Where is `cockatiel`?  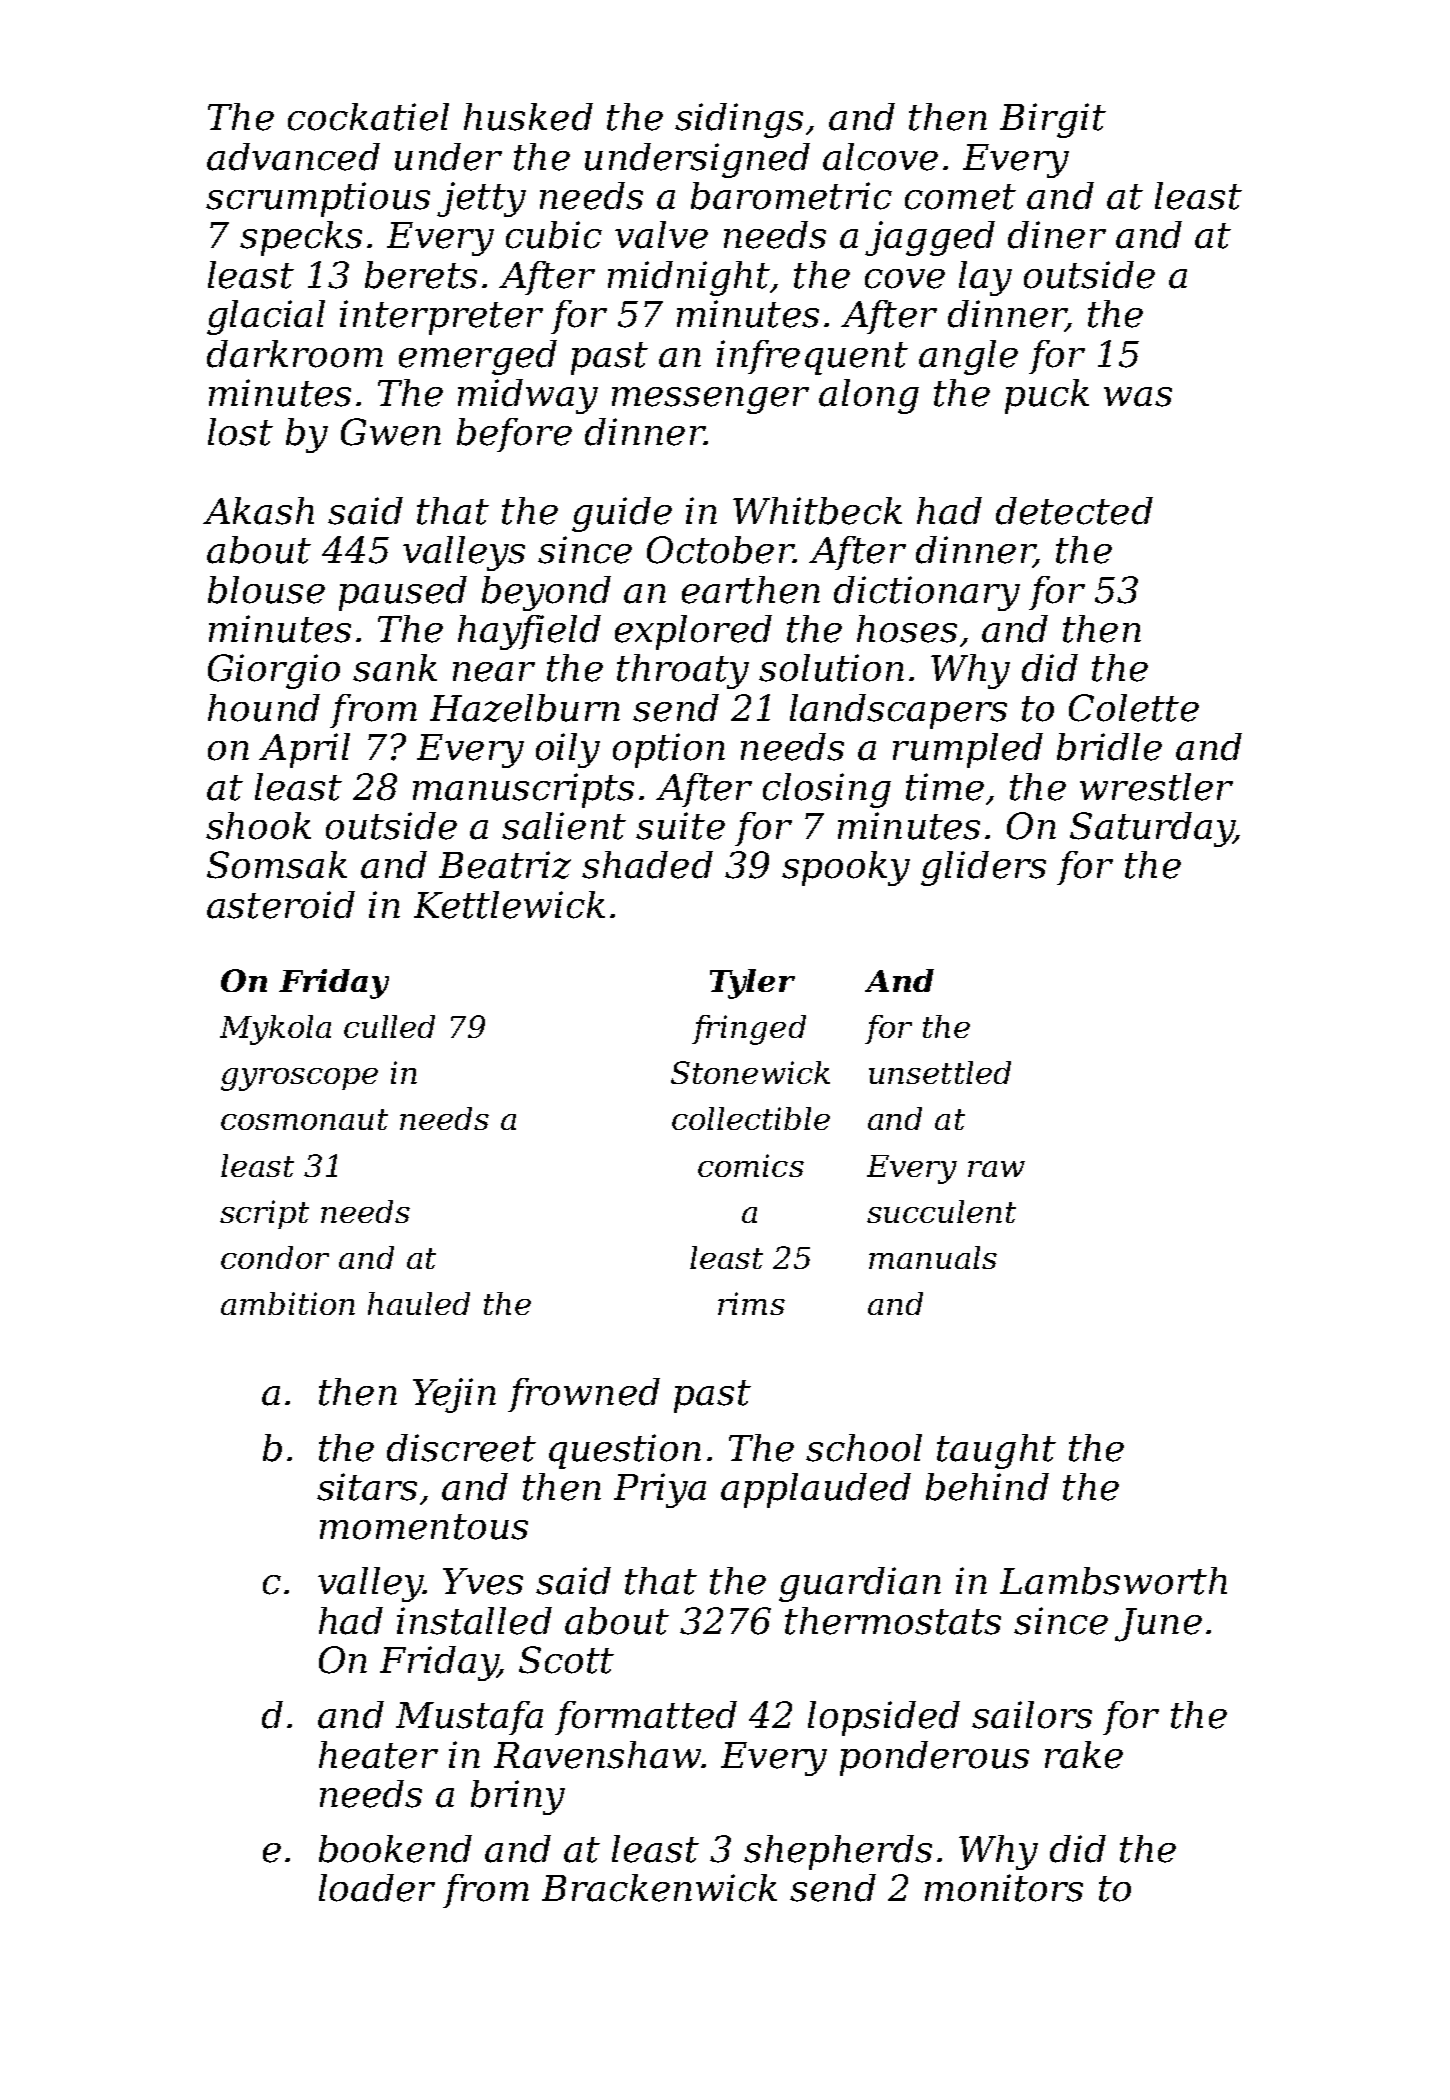
cockatiel is located at coordinates (368, 117).
